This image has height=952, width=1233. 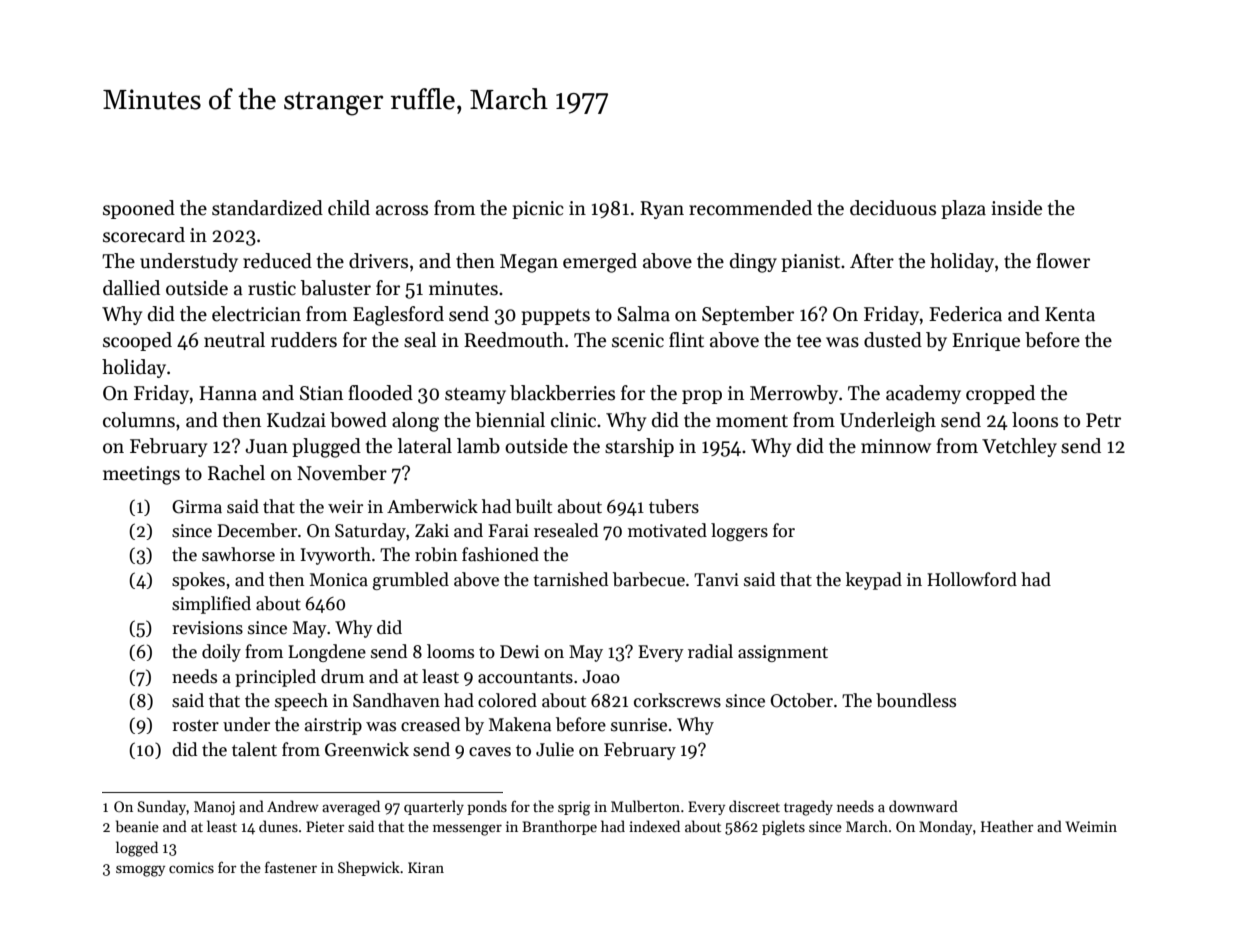 What do you see at coordinates (191, 867) in the image?
I see `comics` at bounding box center [191, 867].
